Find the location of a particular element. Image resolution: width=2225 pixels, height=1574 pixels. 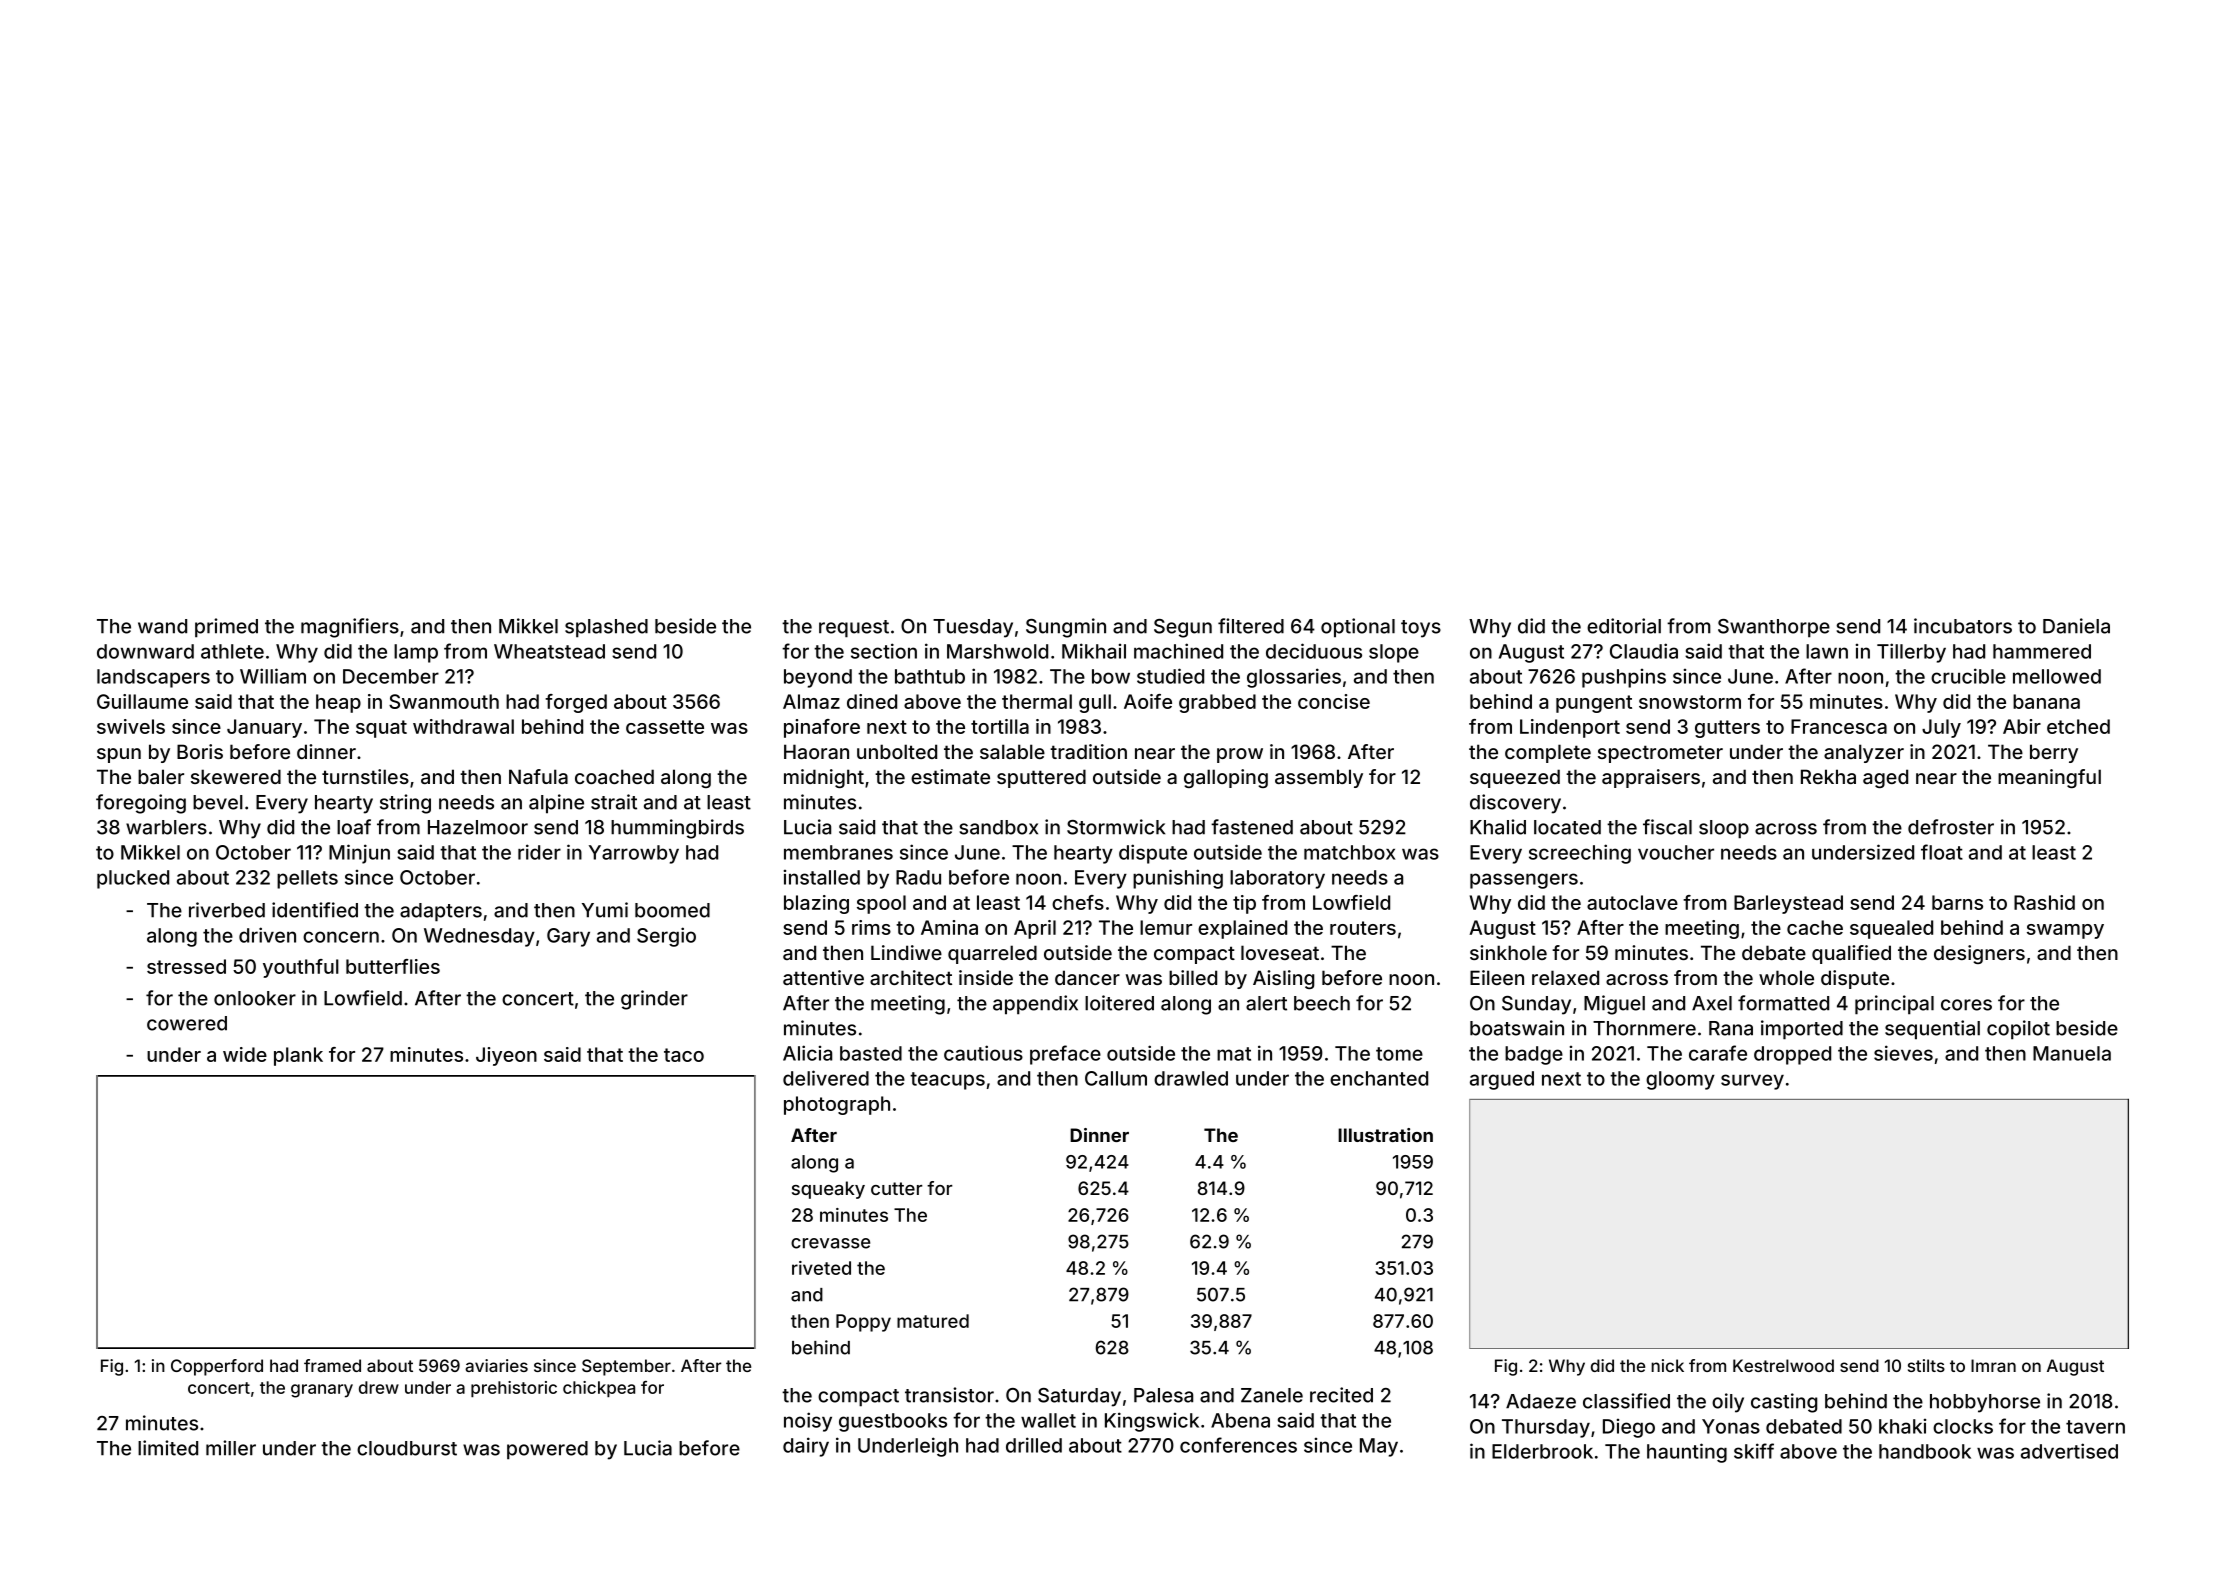

plank is located at coordinates (298, 1056).
